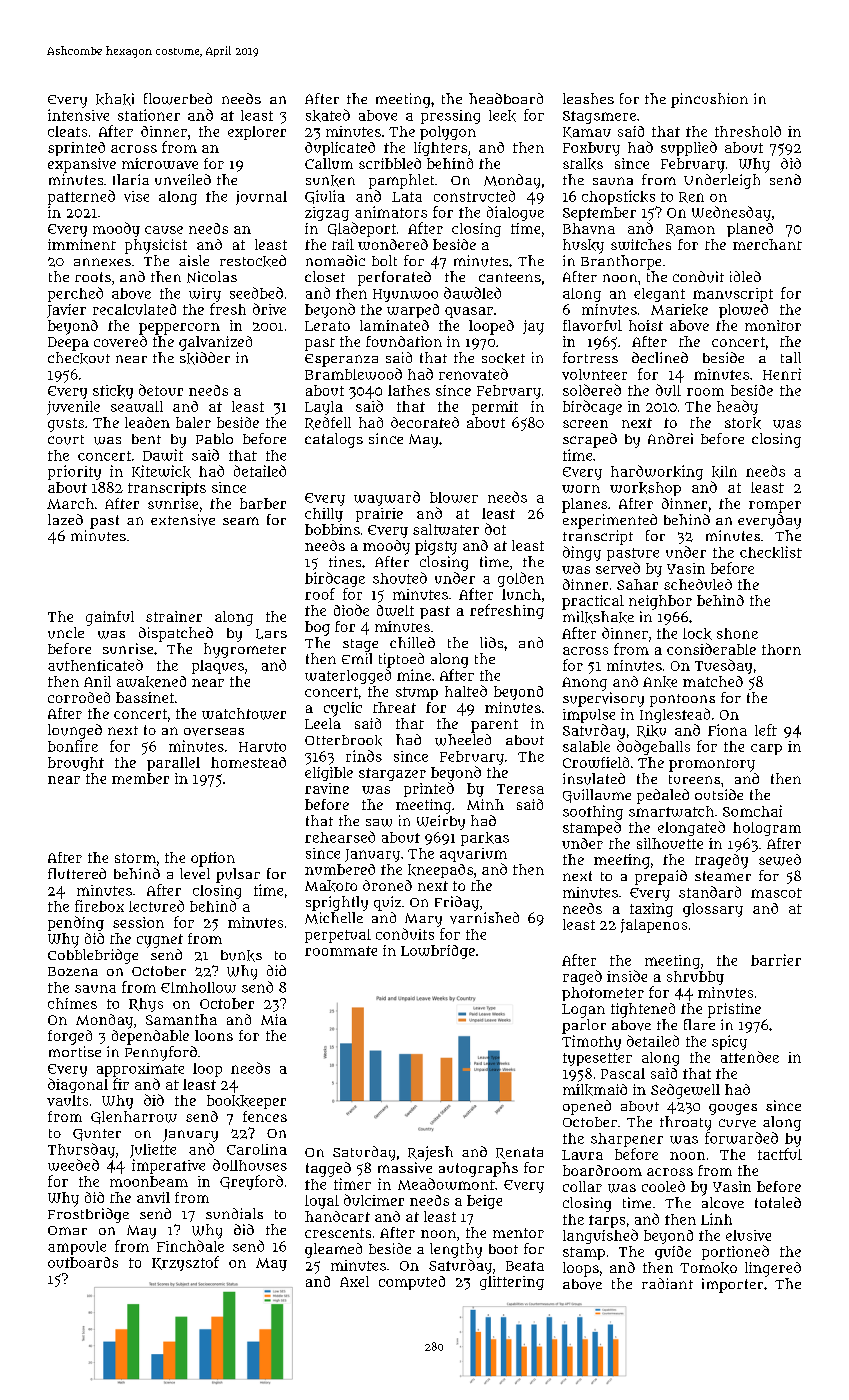 The height and width of the screenshot is (1400, 849). What do you see at coordinates (775, 507) in the screenshot?
I see `romper` at bounding box center [775, 507].
